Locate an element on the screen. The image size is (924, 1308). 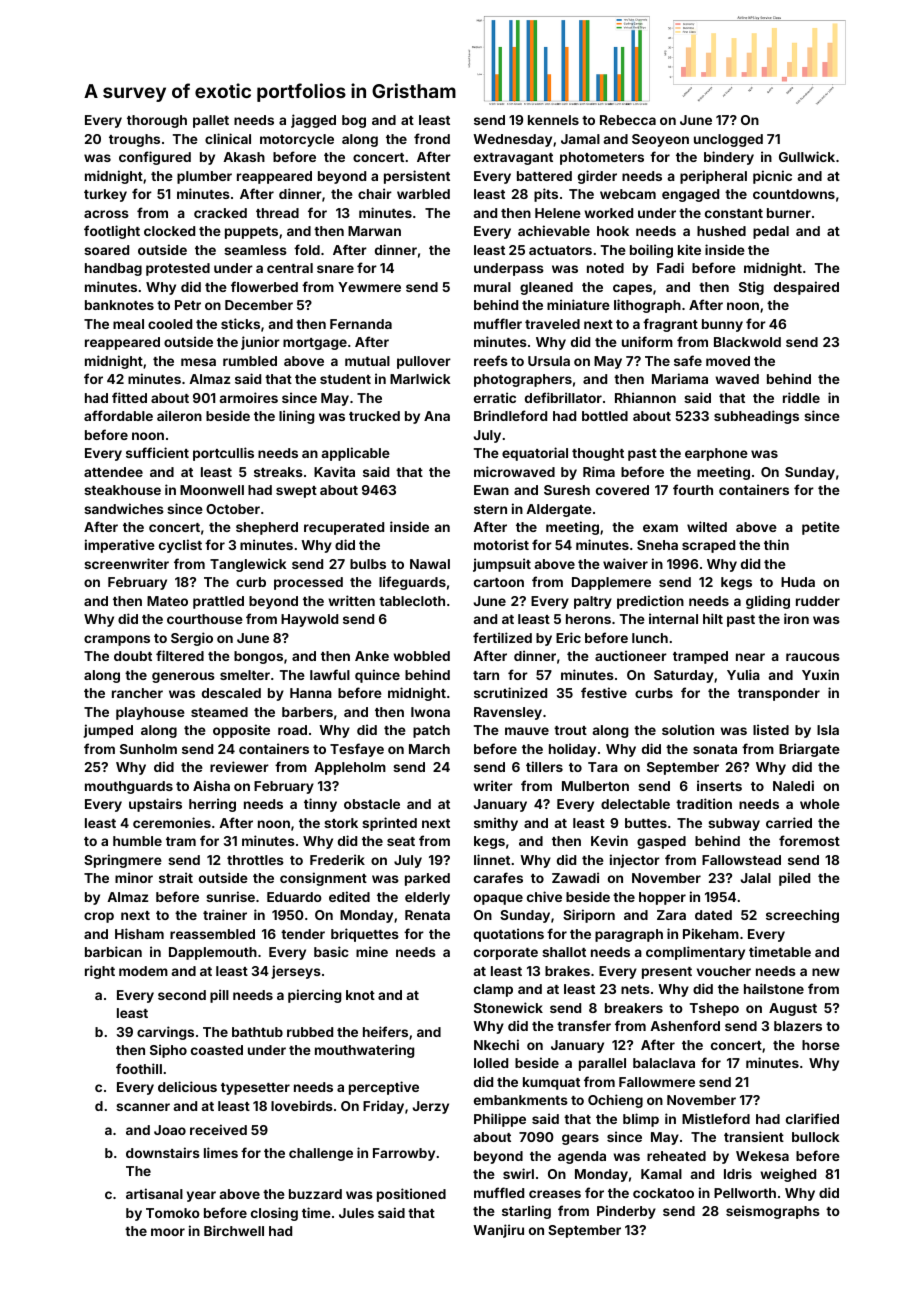
moor is located at coordinates (168, 1232).
